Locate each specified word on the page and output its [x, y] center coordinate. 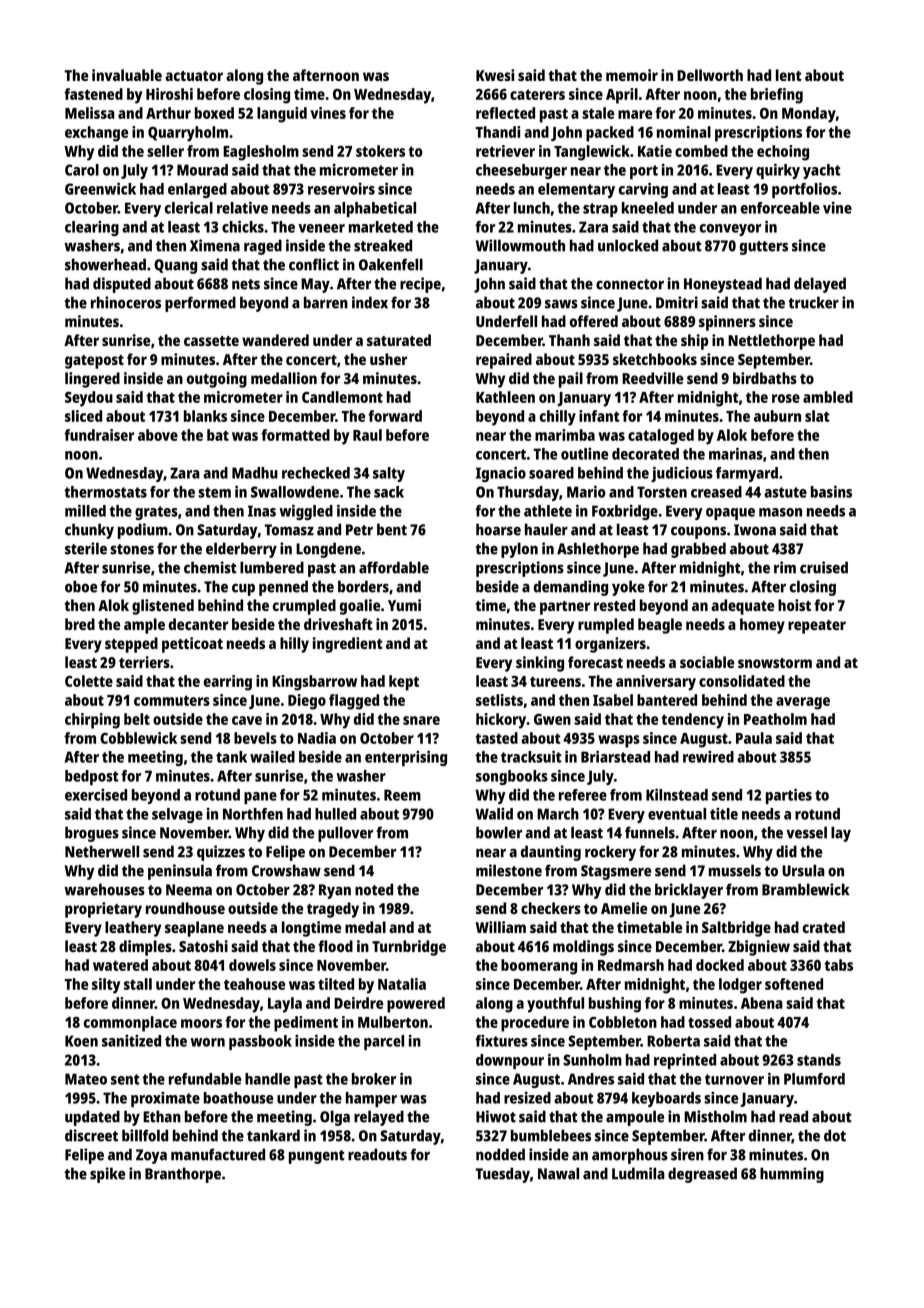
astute [785, 492]
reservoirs [341, 189]
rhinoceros [126, 302]
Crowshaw [286, 870]
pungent [317, 1157]
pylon [519, 550]
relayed [379, 1118]
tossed [709, 1022]
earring [228, 683]
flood [335, 946]
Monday [809, 115]
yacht [822, 171]
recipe [420, 285]
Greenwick [100, 188]
